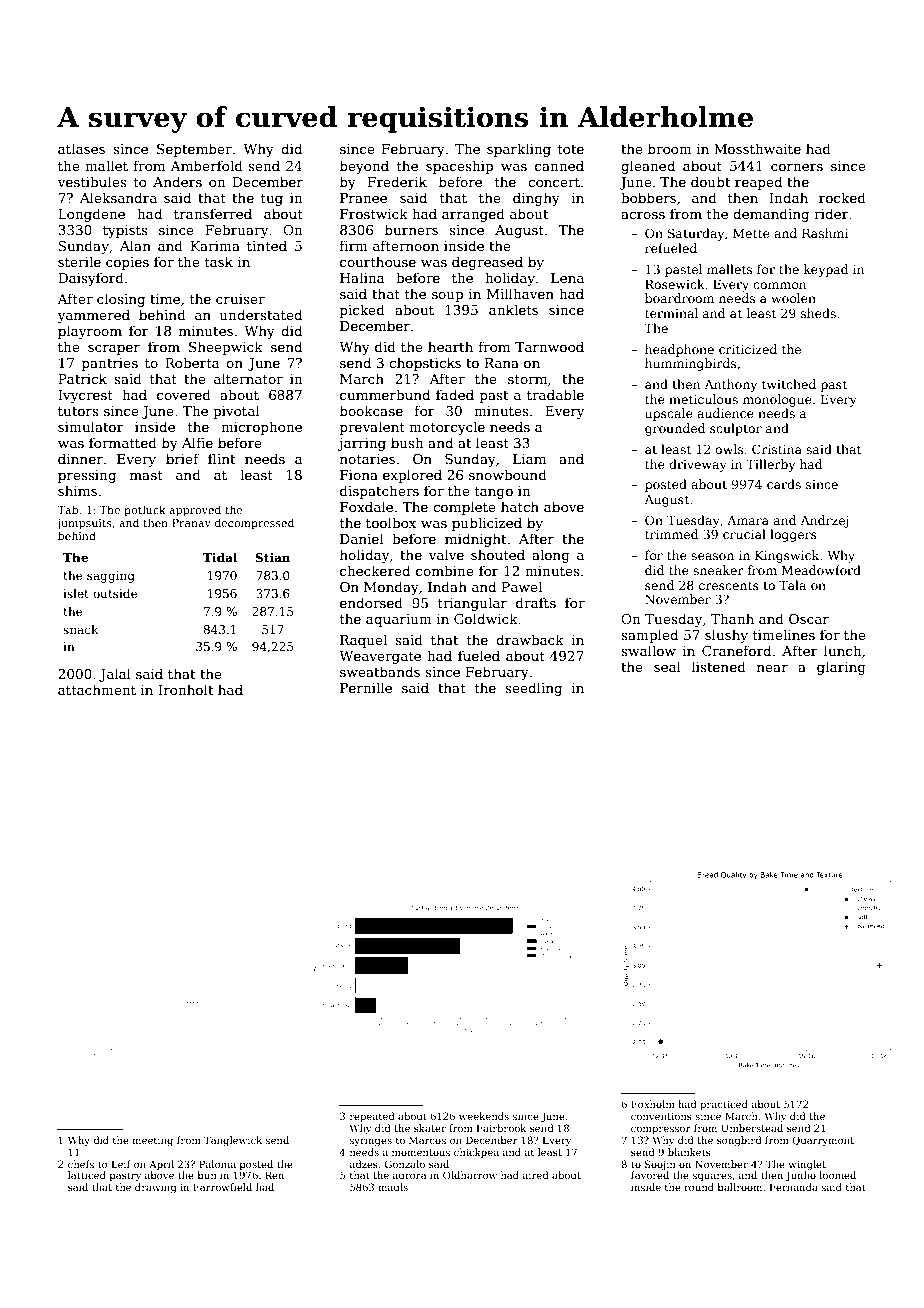  What do you see at coordinates (152, 1141) in the screenshot?
I see `meeting` at bounding box center [152, 1141].
